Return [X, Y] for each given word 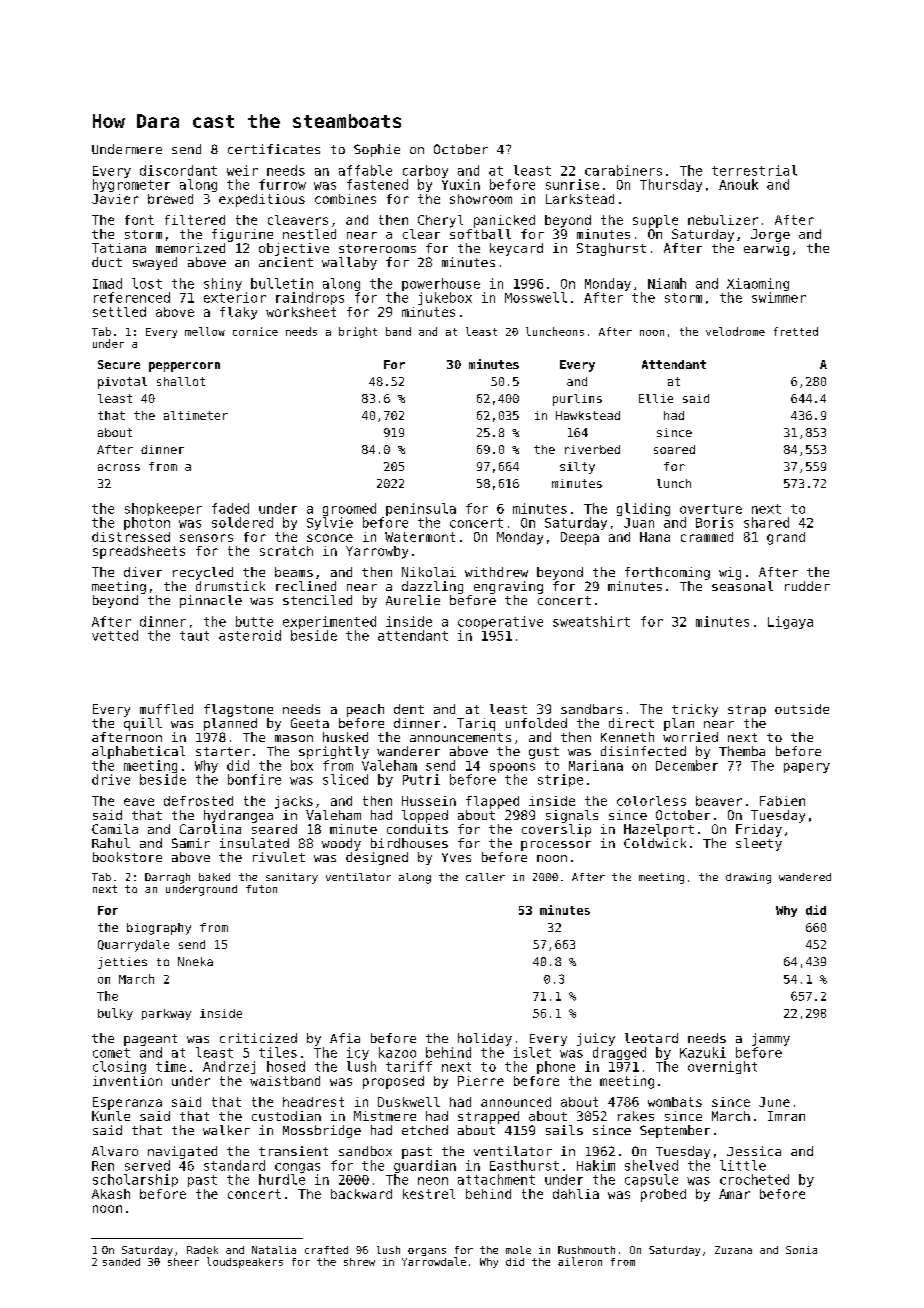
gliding [643, 509]
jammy [771, 1039]
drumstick [230, 586]
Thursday [671, 185]
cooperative [500, 622]
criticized [258, 1038]
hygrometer [131, 185]
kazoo [397, 1052]
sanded [121, 1262]
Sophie [377, 150]
